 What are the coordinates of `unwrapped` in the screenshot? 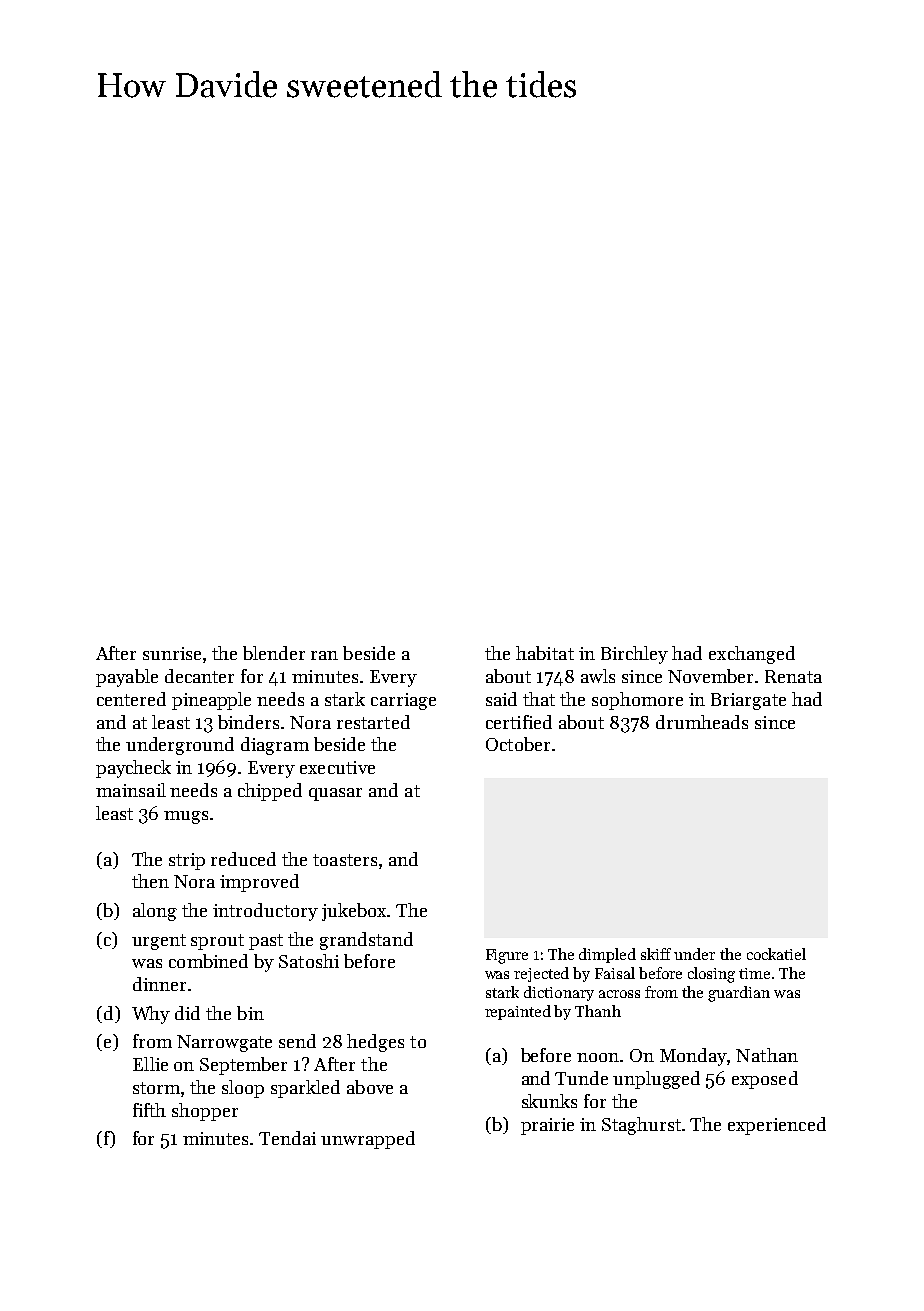 It's located at (368, 1140).
